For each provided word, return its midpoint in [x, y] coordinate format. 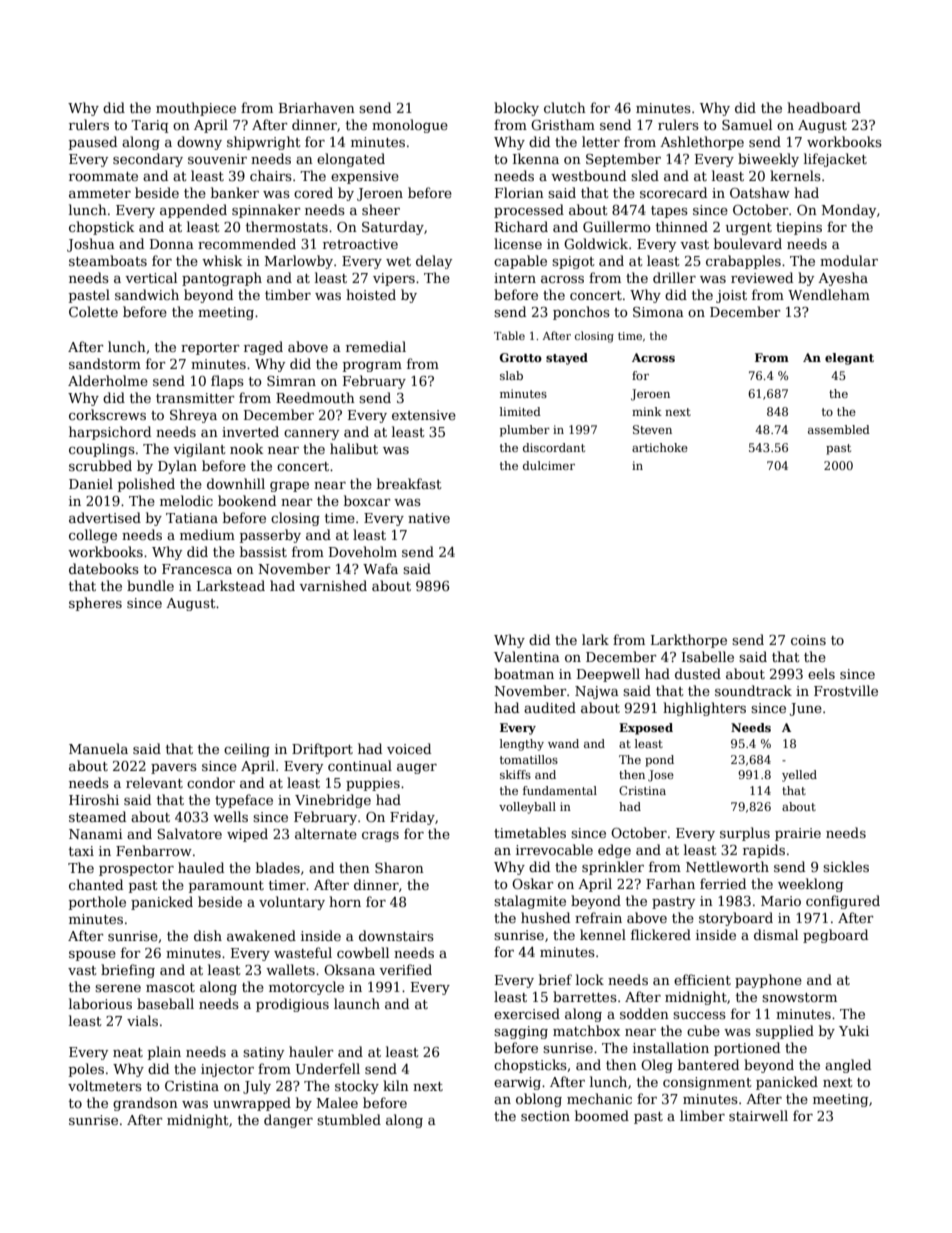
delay [434, 262]
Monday [849, 211]
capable [520, 262]
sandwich [147, 294]
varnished [333, 585]
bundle [150, 585]
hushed [545, 917]
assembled [839, 429]
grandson [145, 1104]
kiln [396, 1085]
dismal [776, 934]
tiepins [799, 228]
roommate [103, 176]
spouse [92, 956]
